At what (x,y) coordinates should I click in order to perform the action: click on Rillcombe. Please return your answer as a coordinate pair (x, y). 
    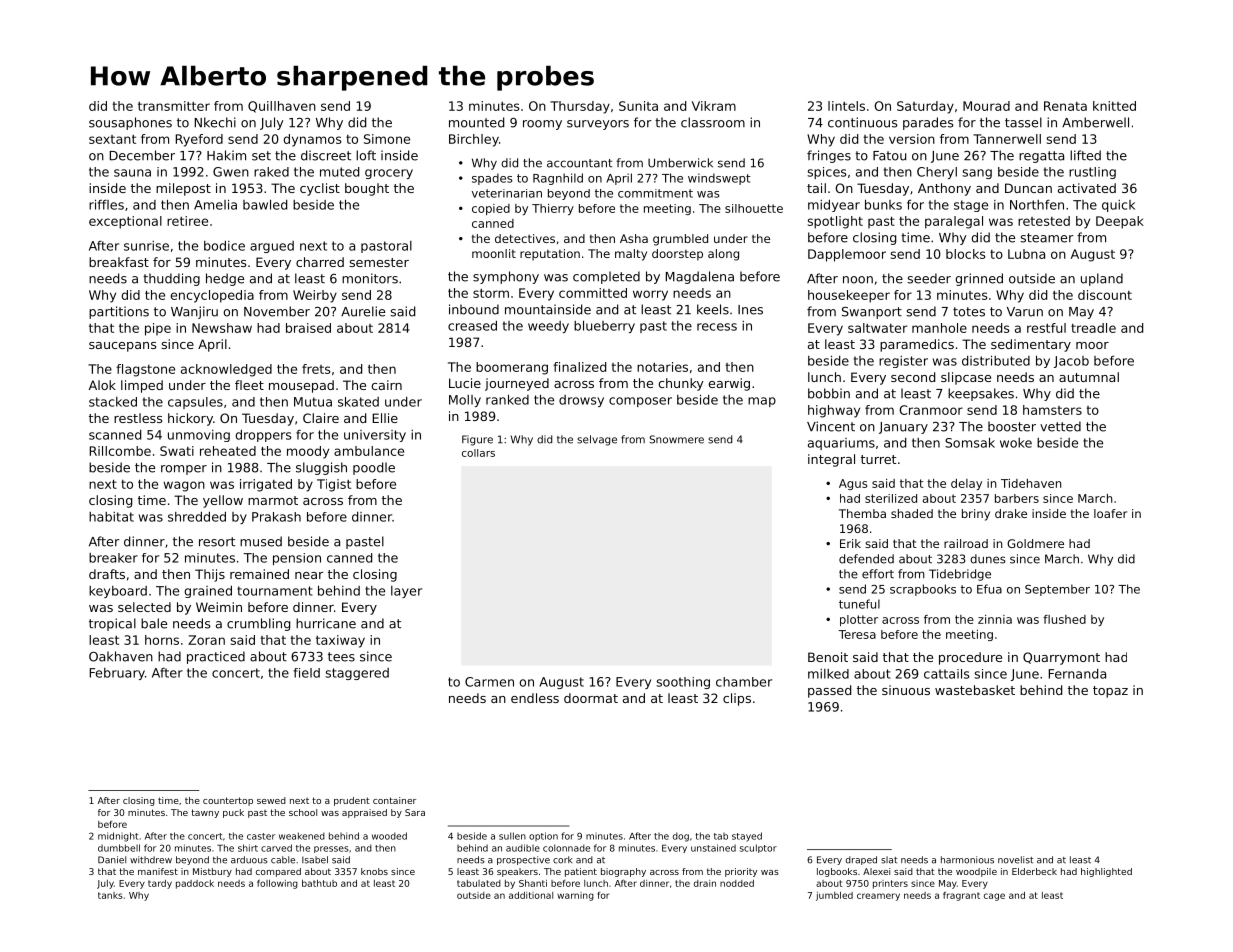
    Looking at the image, I should click on (120, 451).
